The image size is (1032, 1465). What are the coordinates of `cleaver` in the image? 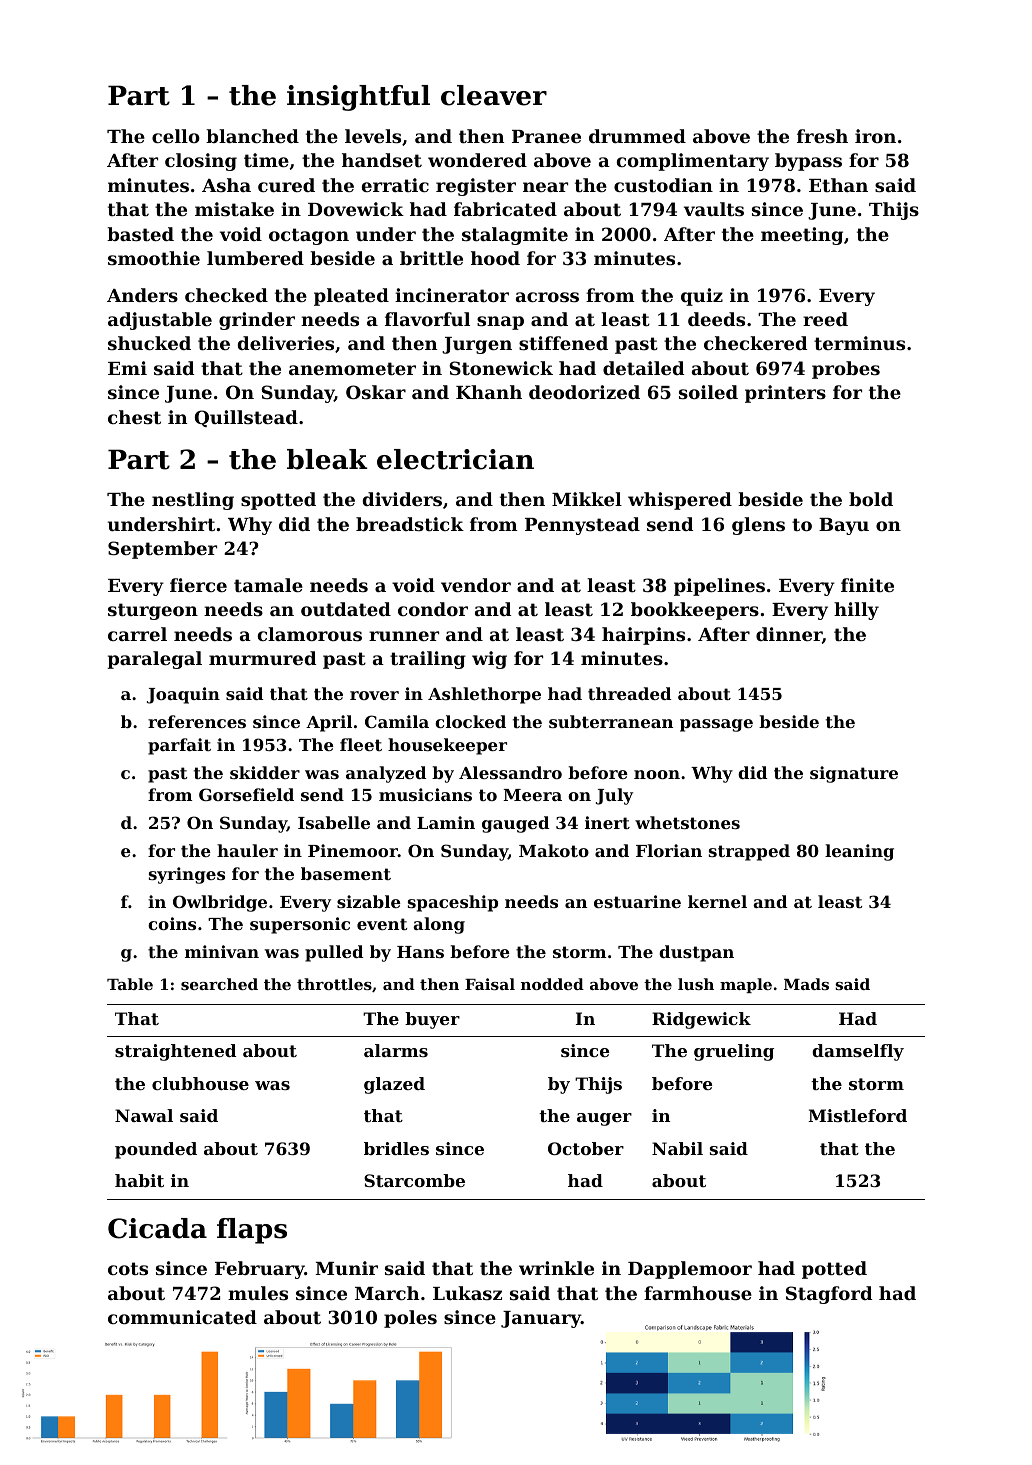 It's located at (494, 95).
